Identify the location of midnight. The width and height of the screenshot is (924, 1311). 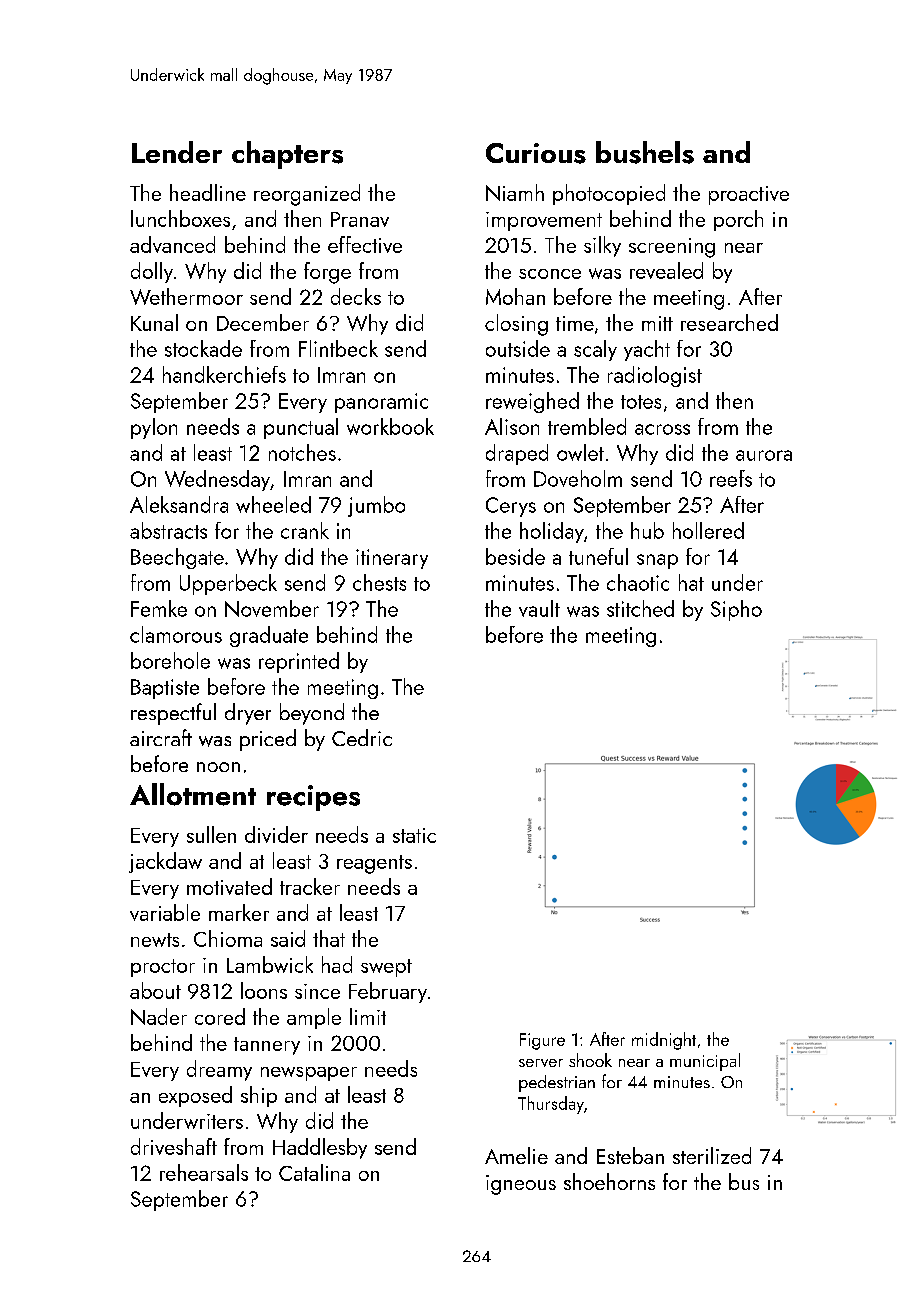
(664, 1041).
